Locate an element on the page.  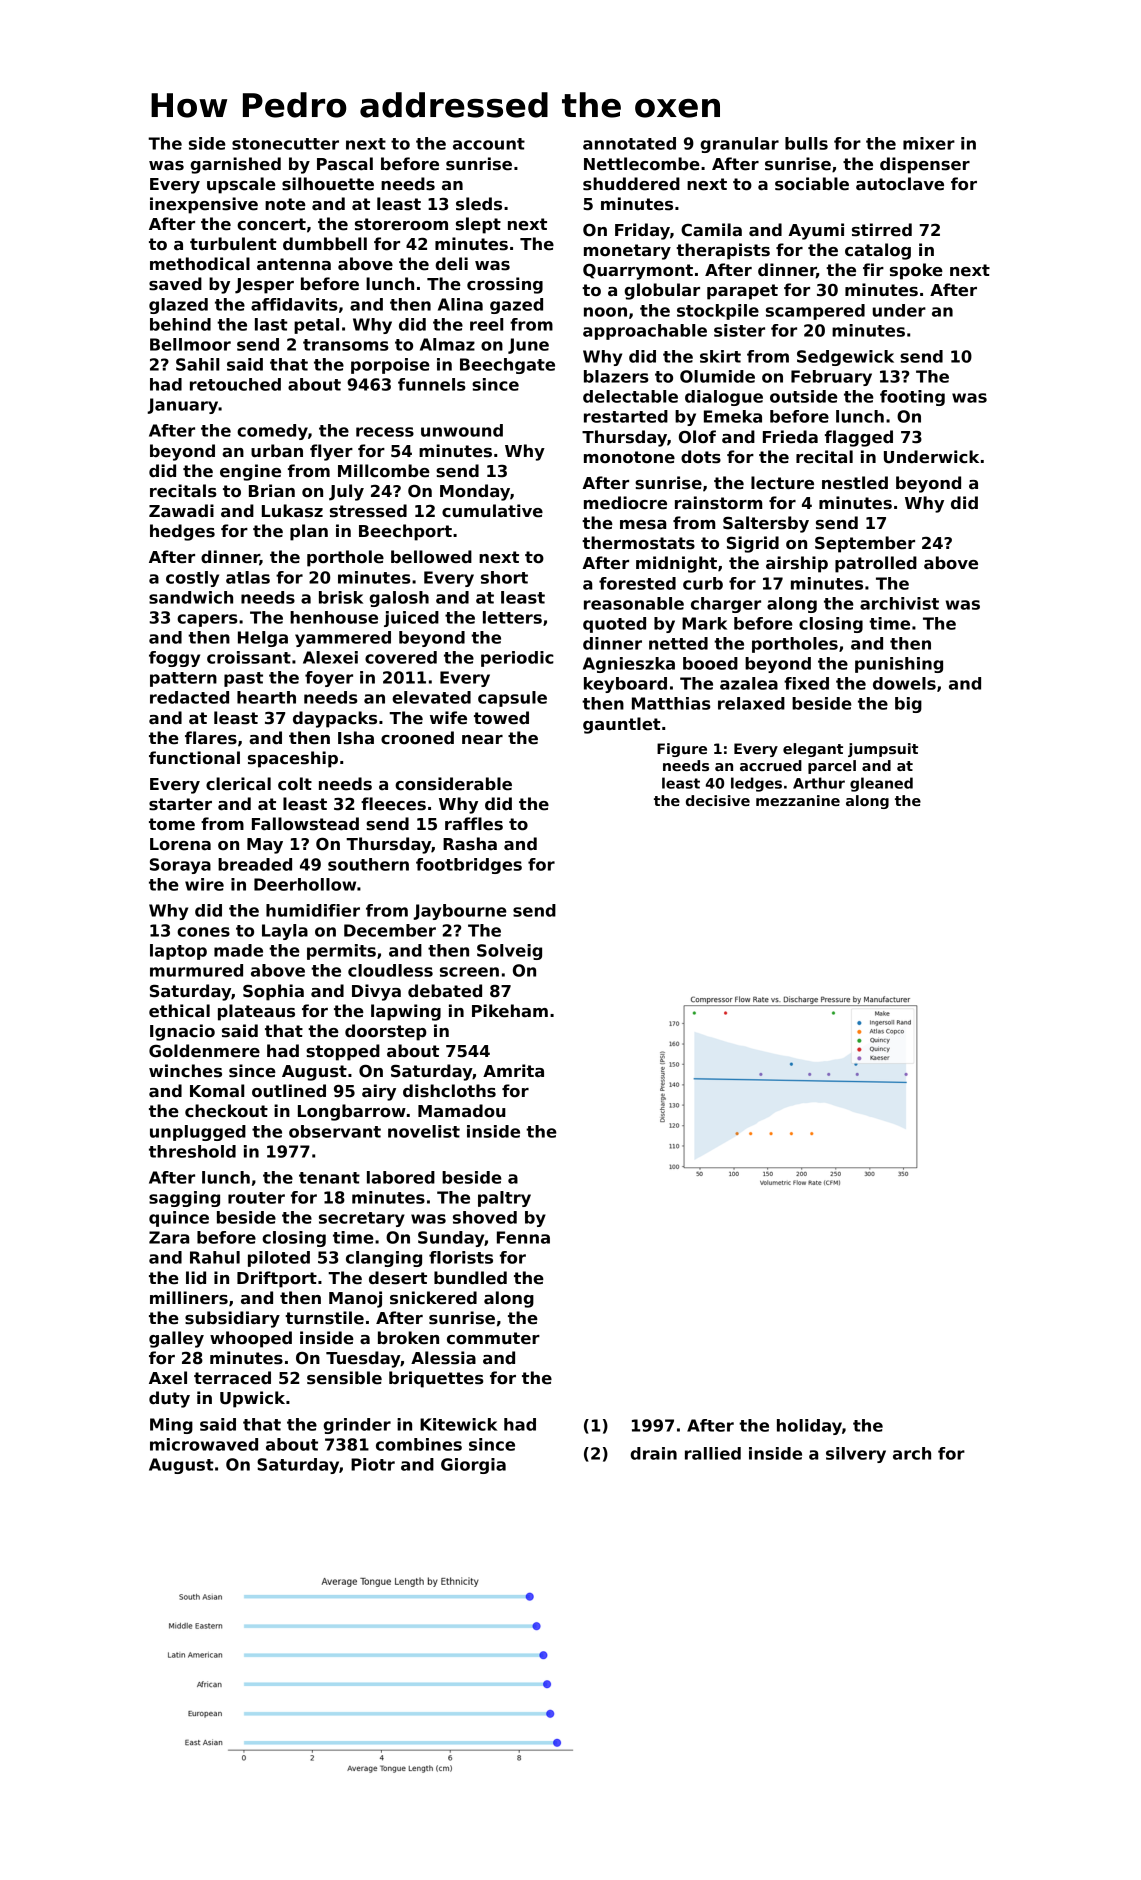
catalog is located at coordinates (878, 251).
